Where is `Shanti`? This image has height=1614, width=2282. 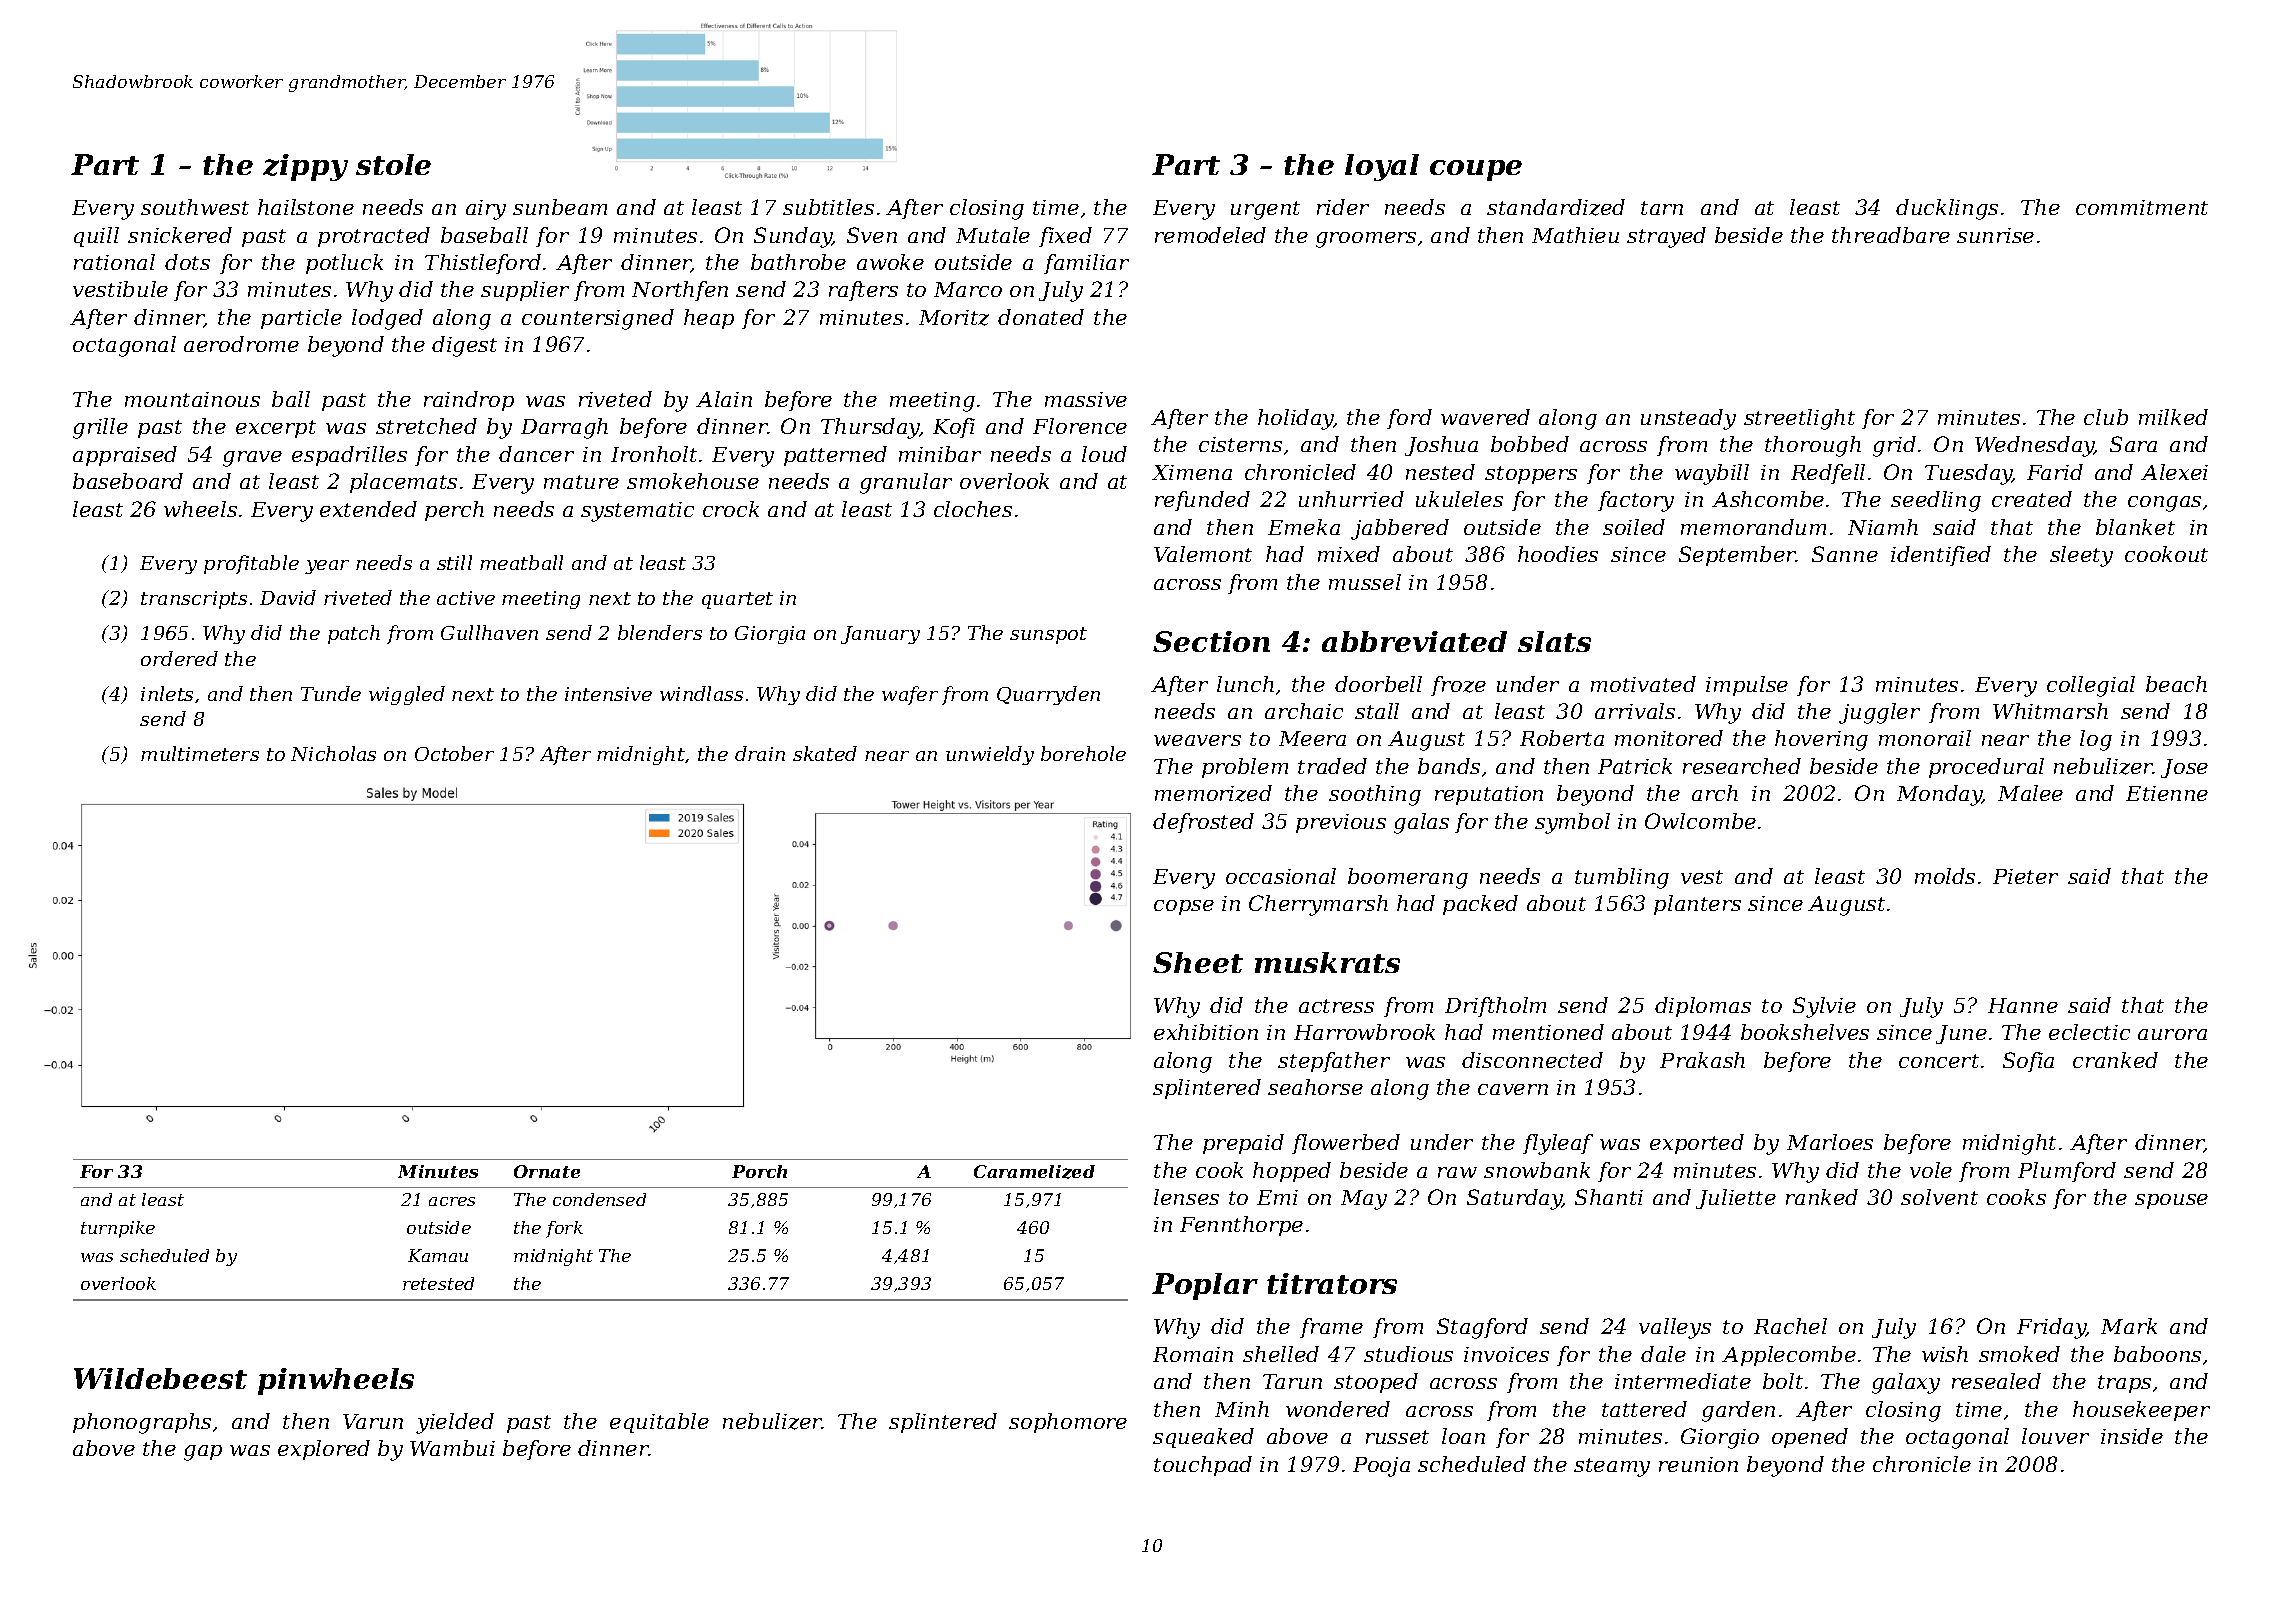
Shanti is located at coordinates (1609, 1197).
